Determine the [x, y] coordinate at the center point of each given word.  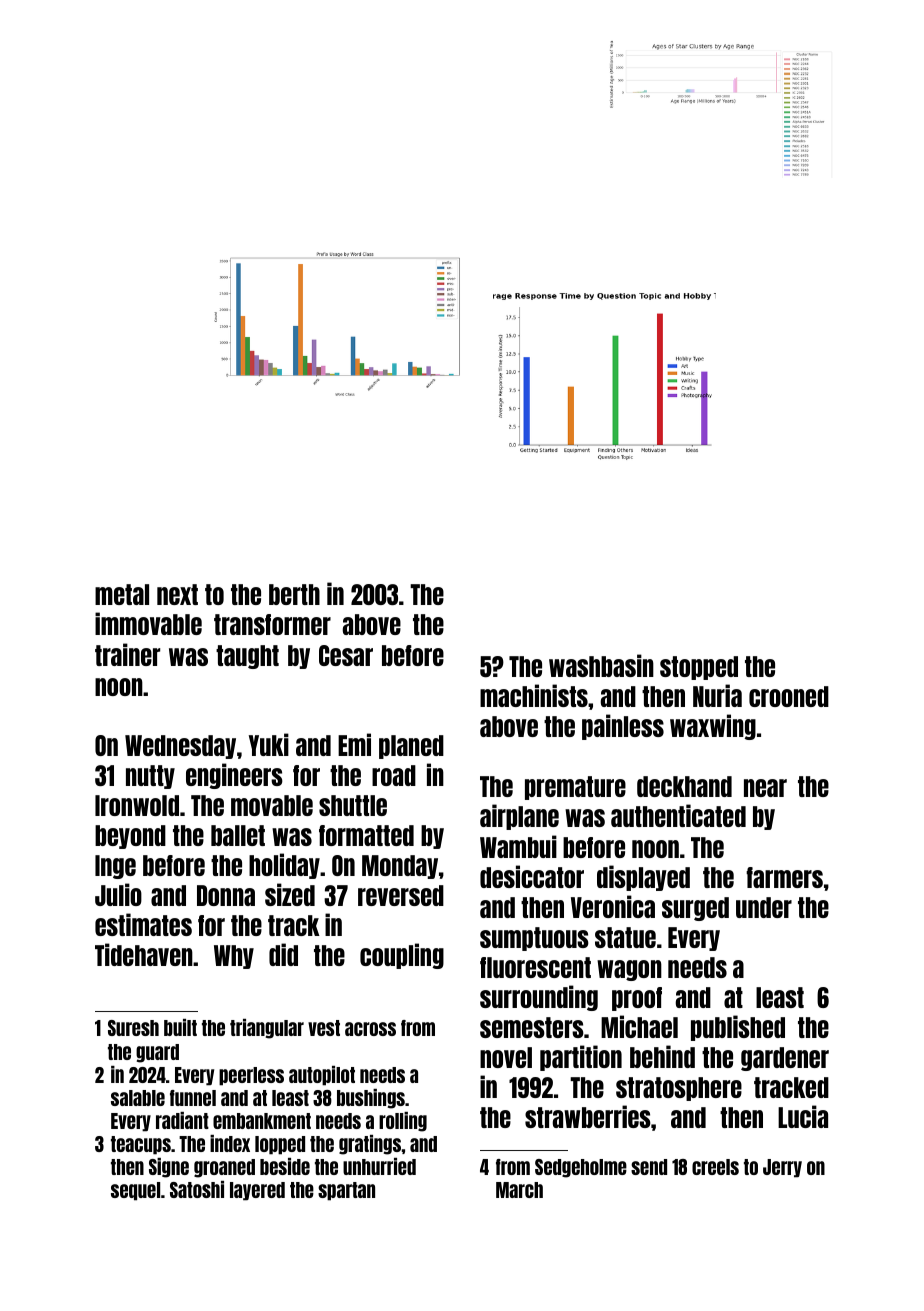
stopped [699, 668]
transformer [272, 624]
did [283, 954]
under [764, 907]
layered [257, 1191]
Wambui [518, 846]
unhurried [379, 1166]
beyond [130, 837]
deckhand [684, 786]
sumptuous [534, 939]
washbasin [601, 665]
